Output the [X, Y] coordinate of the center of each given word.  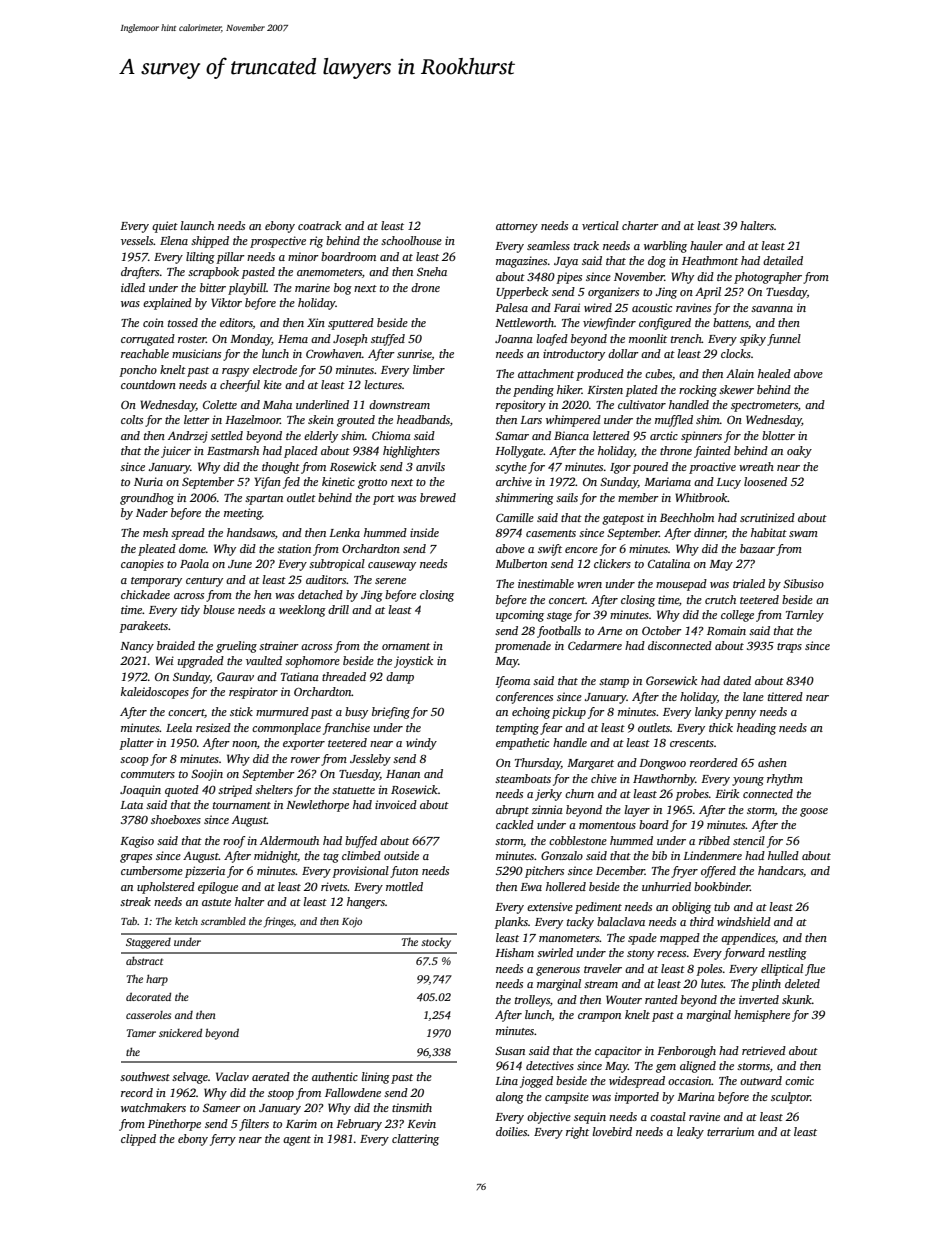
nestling [787, 954]
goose [814, 812]
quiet [165, 227]
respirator [253, 693]
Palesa [511, 307]
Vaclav [232, 1076]
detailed [783, 260]
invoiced [396, 804]
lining [376, 1078]
